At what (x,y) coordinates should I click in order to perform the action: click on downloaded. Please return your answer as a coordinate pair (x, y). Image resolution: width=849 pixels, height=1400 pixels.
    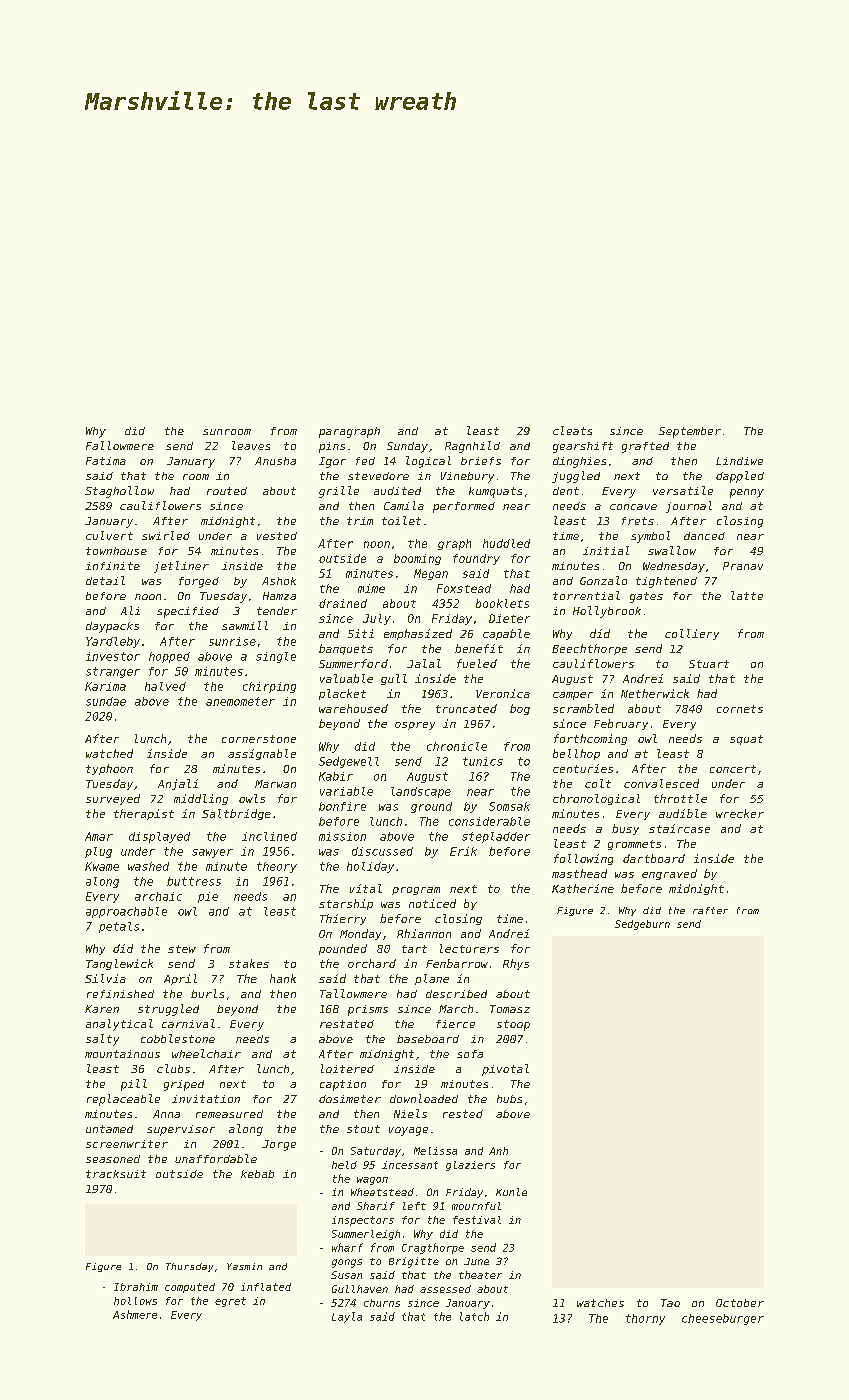
    Looking at the image, I should click on (424, 1098).
